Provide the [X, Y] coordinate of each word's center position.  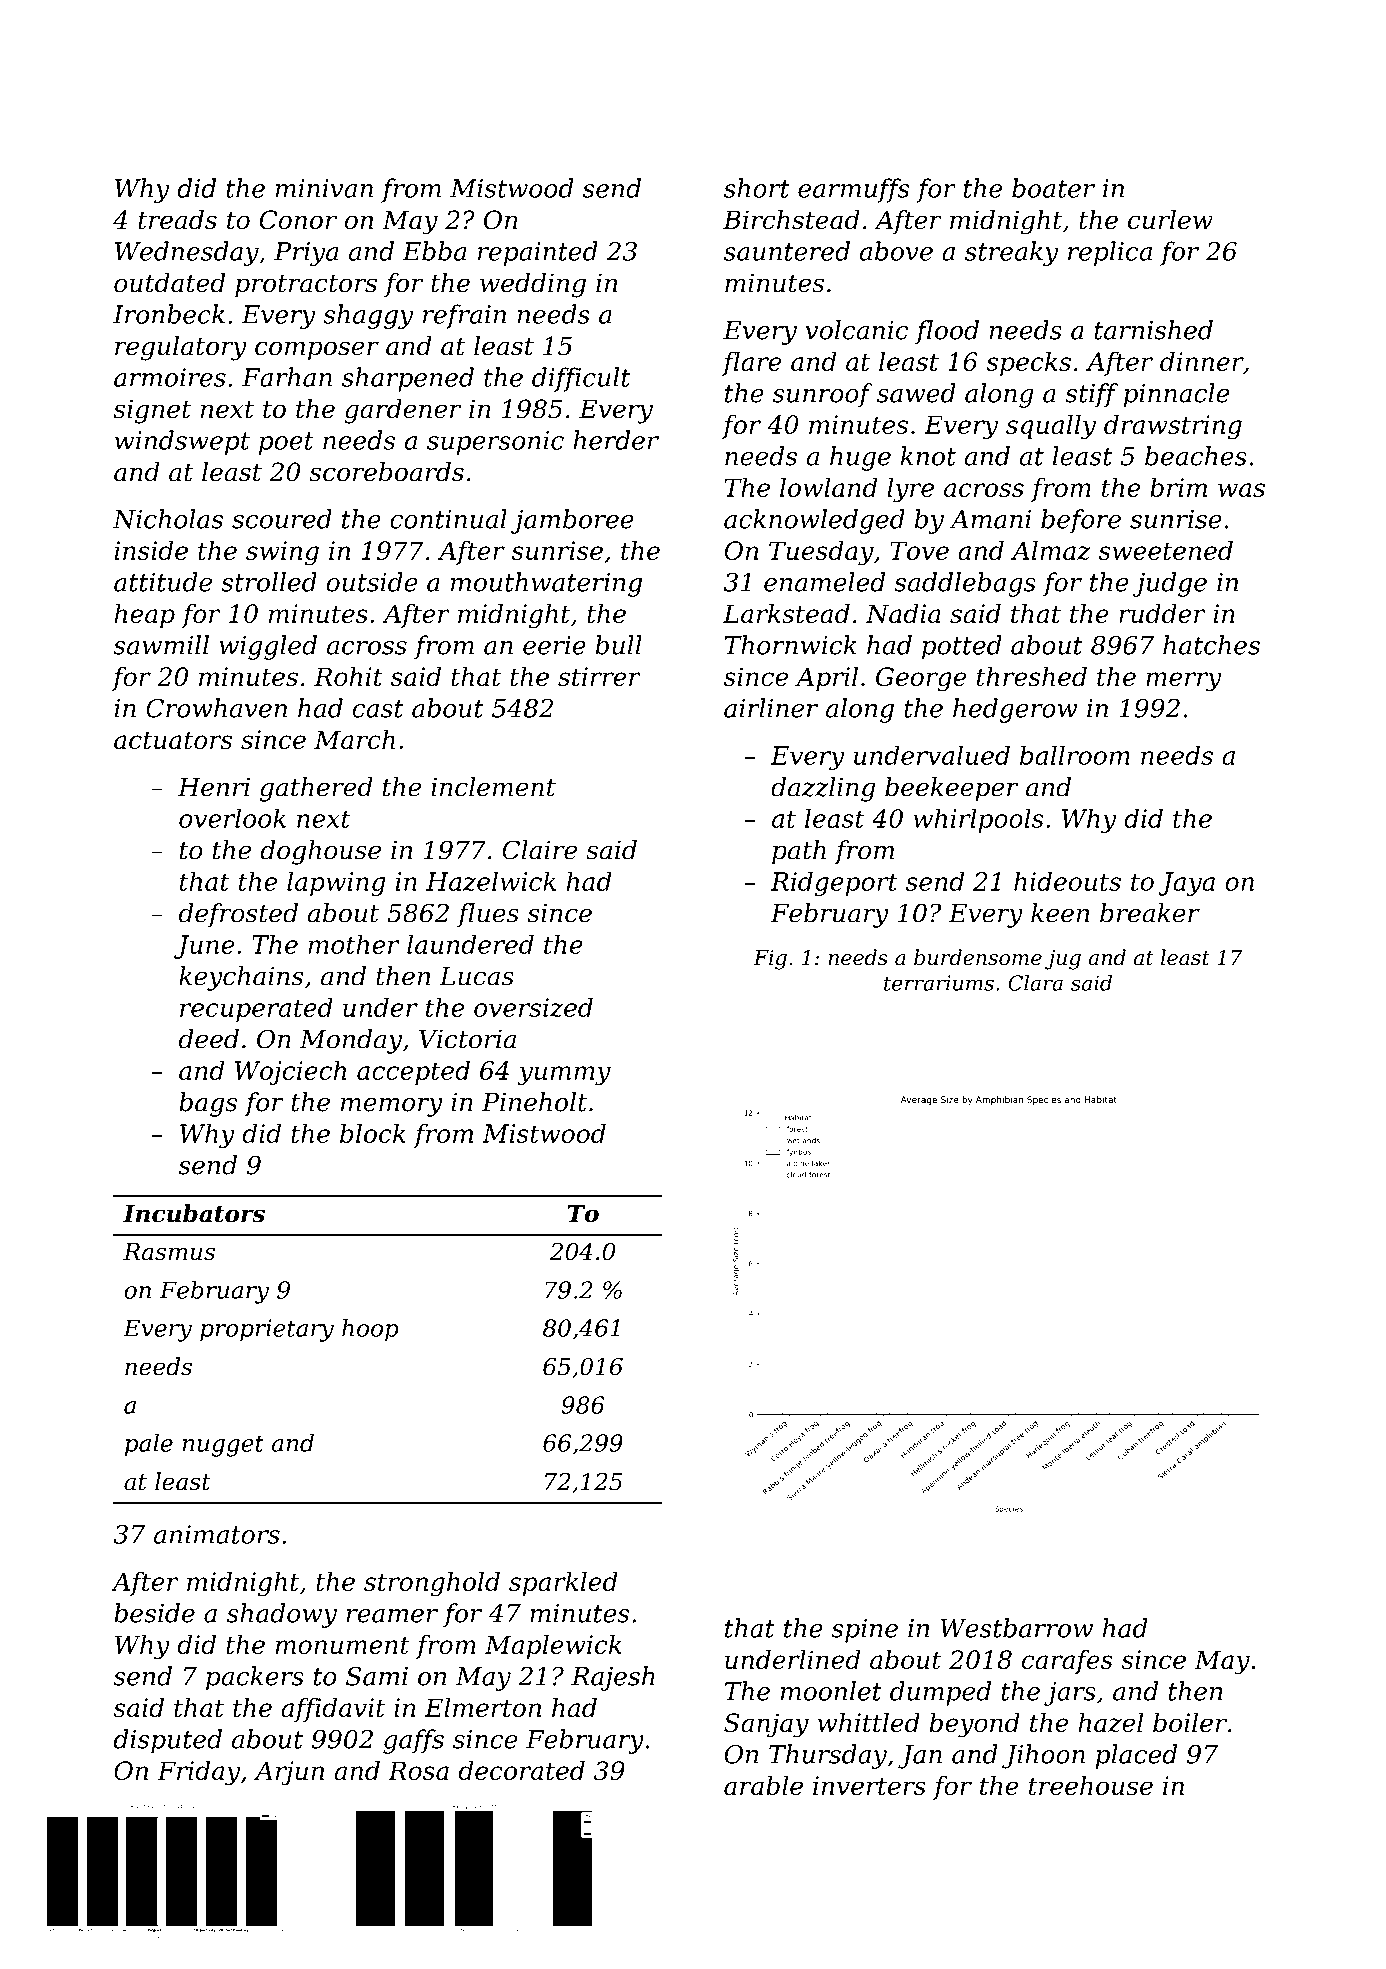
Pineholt [534, 1102]
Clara [1035, 983]
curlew [1170, 220]
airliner [771, 708]
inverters [869, 1785]
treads [177, 220]
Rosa [418, 1770]
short [757, 188]
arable [763, 1785]
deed [209, 1039]
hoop [370, 1330]
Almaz [1051, 551]
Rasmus [169, 1252]
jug [1063, 960]
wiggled [268, 647]
